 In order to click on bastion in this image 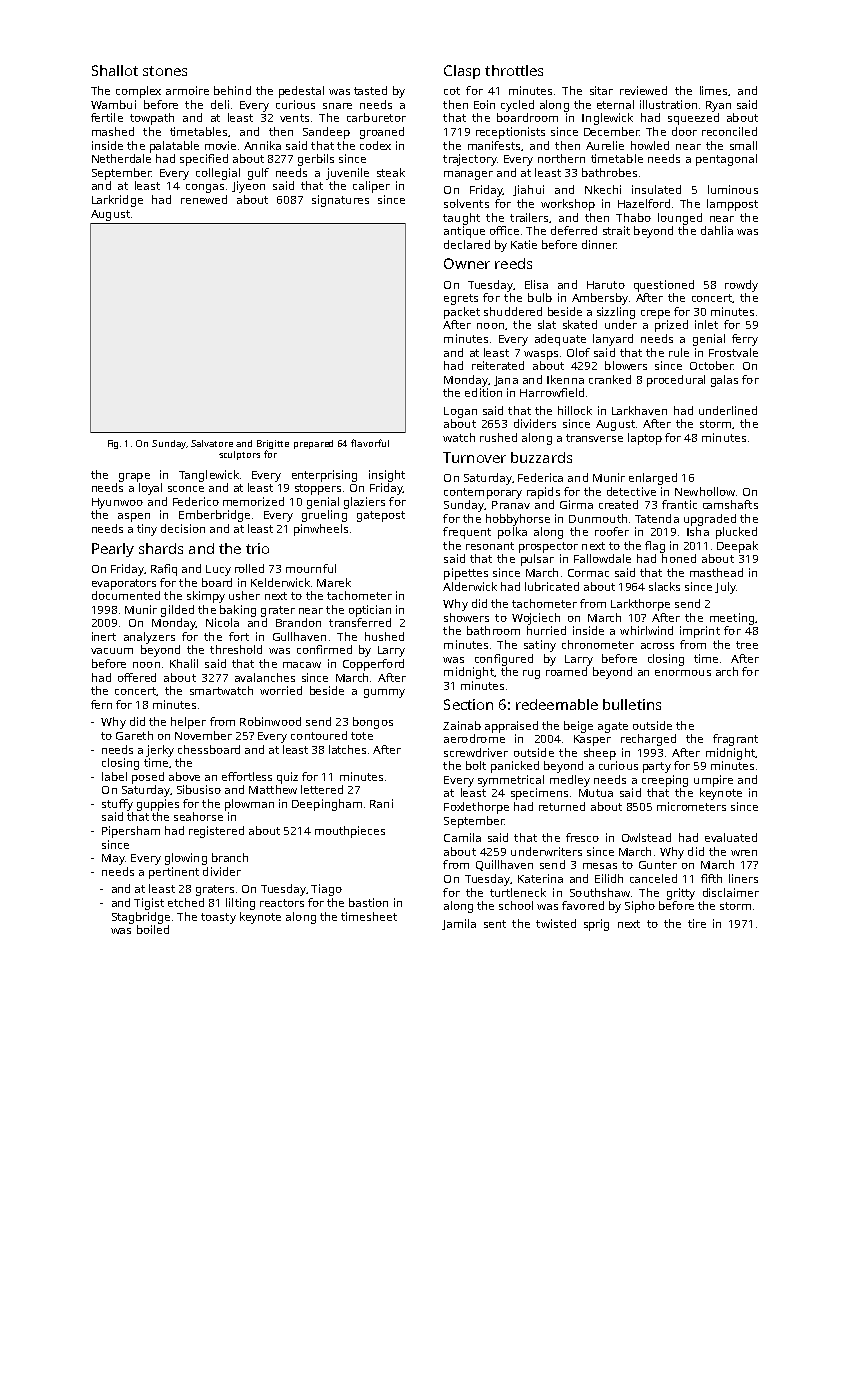, I will do `click(368, 902)`.
